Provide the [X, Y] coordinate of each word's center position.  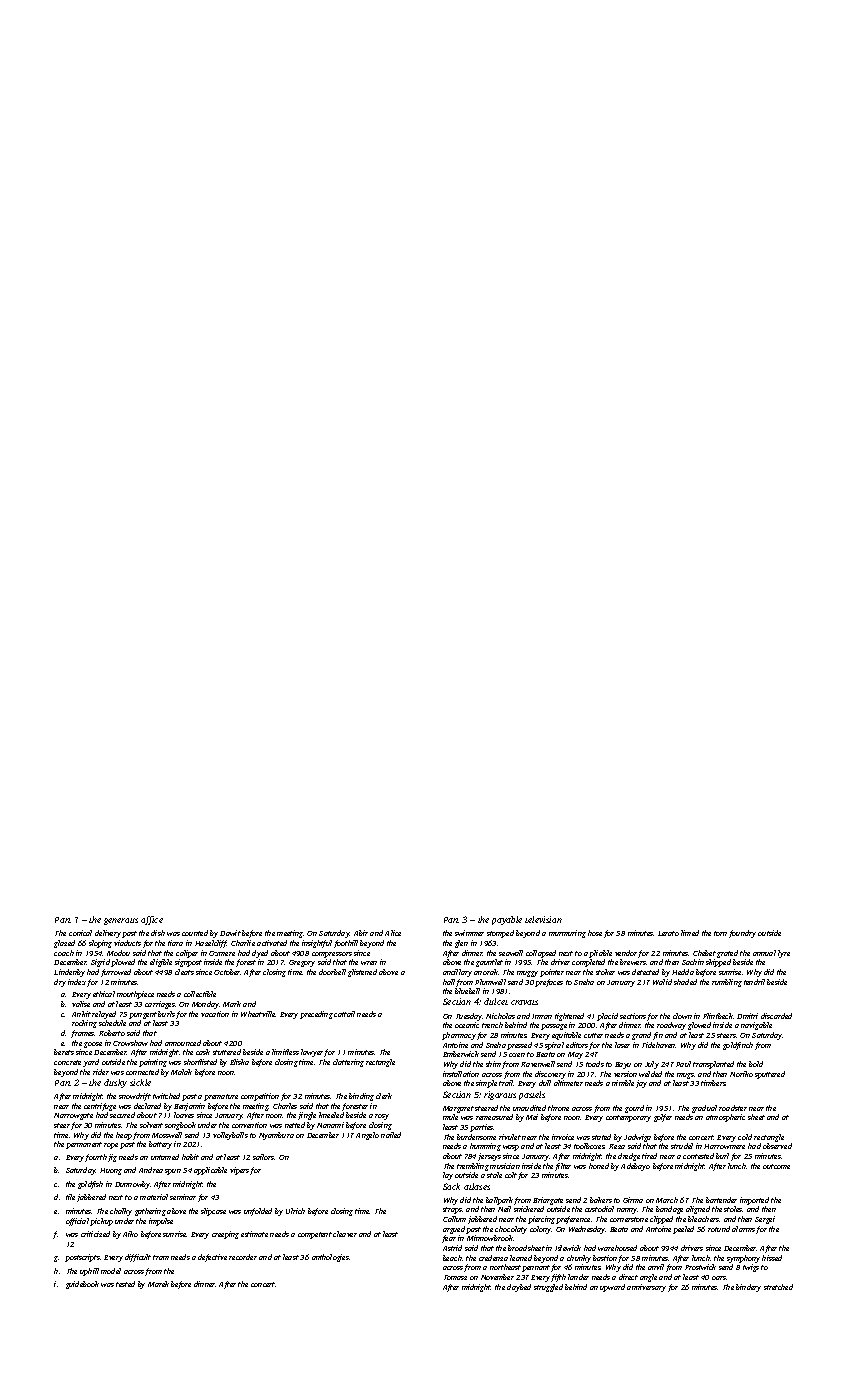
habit [190, 1157]
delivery [108, 934]
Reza [617, 1146]
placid [607, 1017]
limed [690, 933]
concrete [67, 1062]
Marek [158, 1284]
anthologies [330, 1258]
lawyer [312, 1053]
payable [507, 920]
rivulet [510, 1137]
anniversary [646, 1288]
